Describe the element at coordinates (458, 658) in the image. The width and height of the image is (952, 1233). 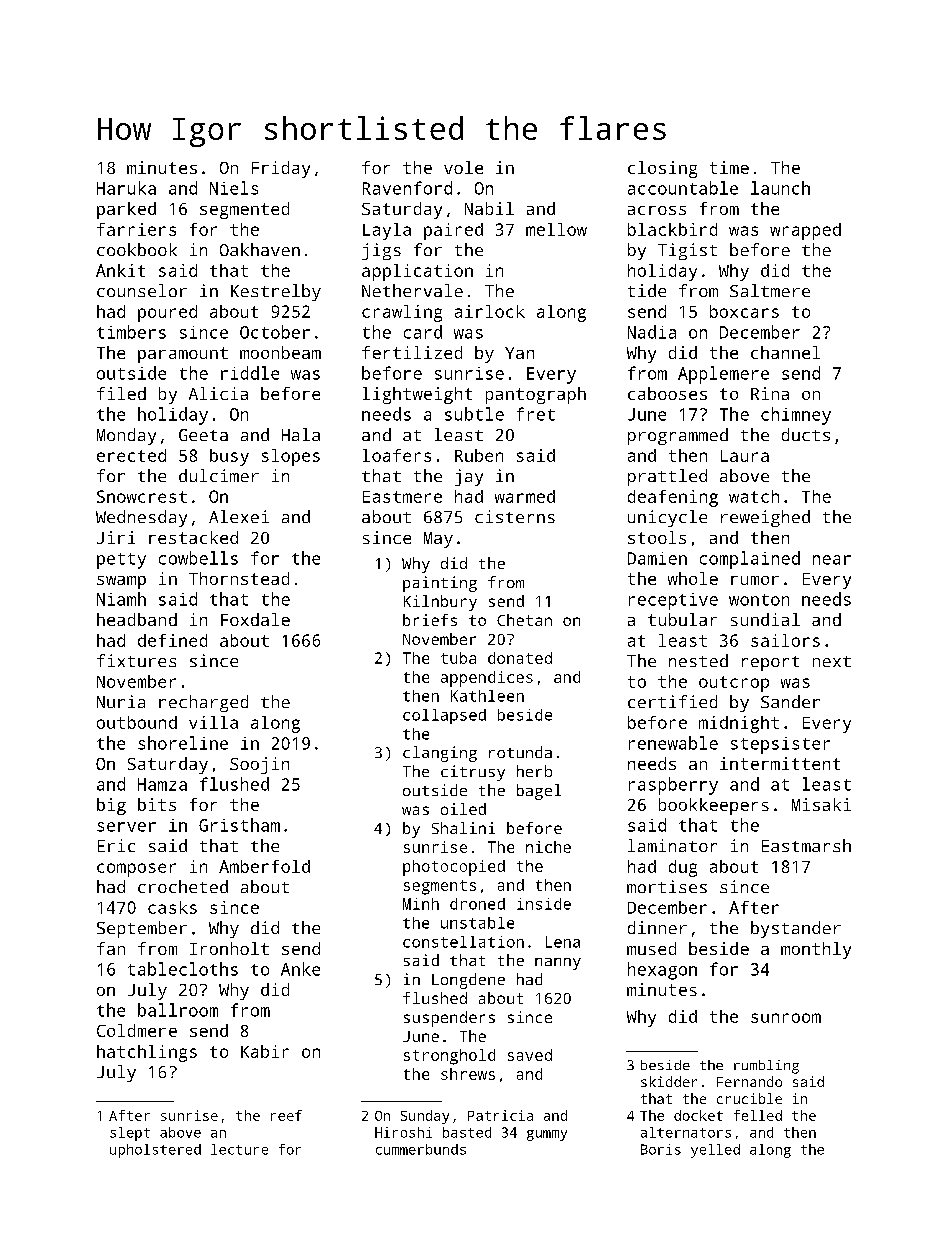
I see `tuba` at that location.
